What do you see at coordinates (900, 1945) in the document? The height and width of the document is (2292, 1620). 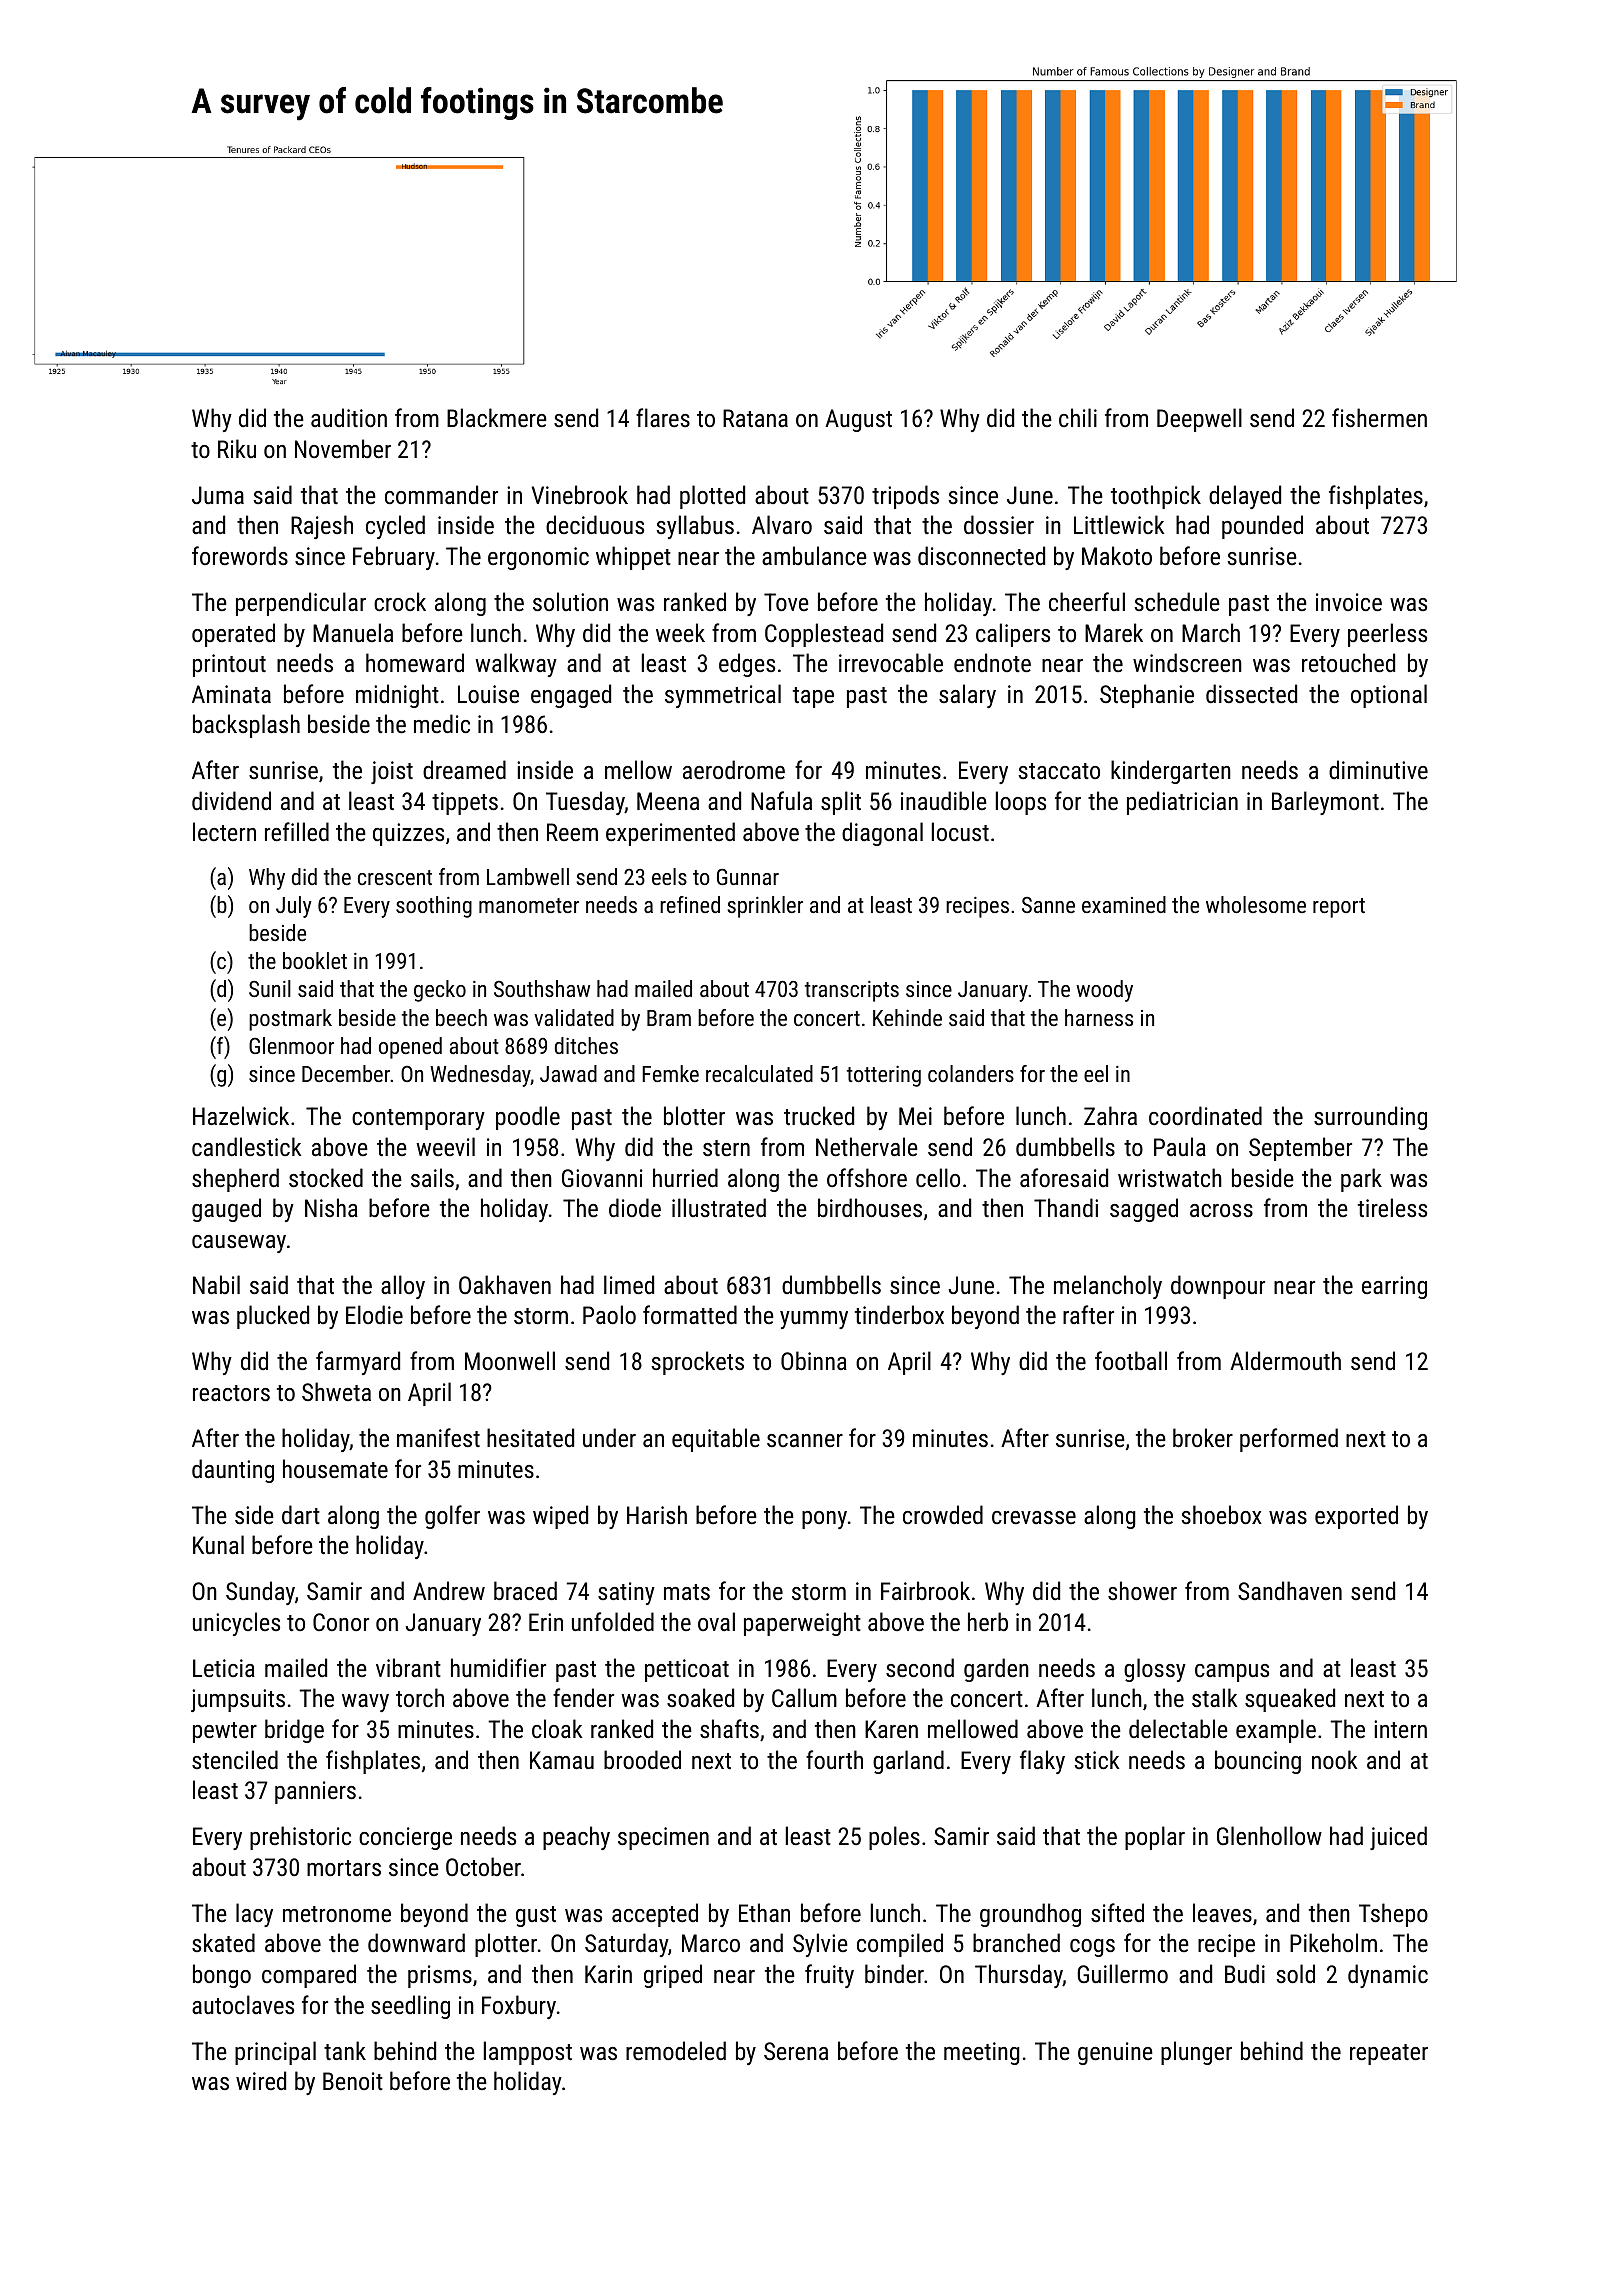 I see `compiled` at bounding box center [900, 1945].
